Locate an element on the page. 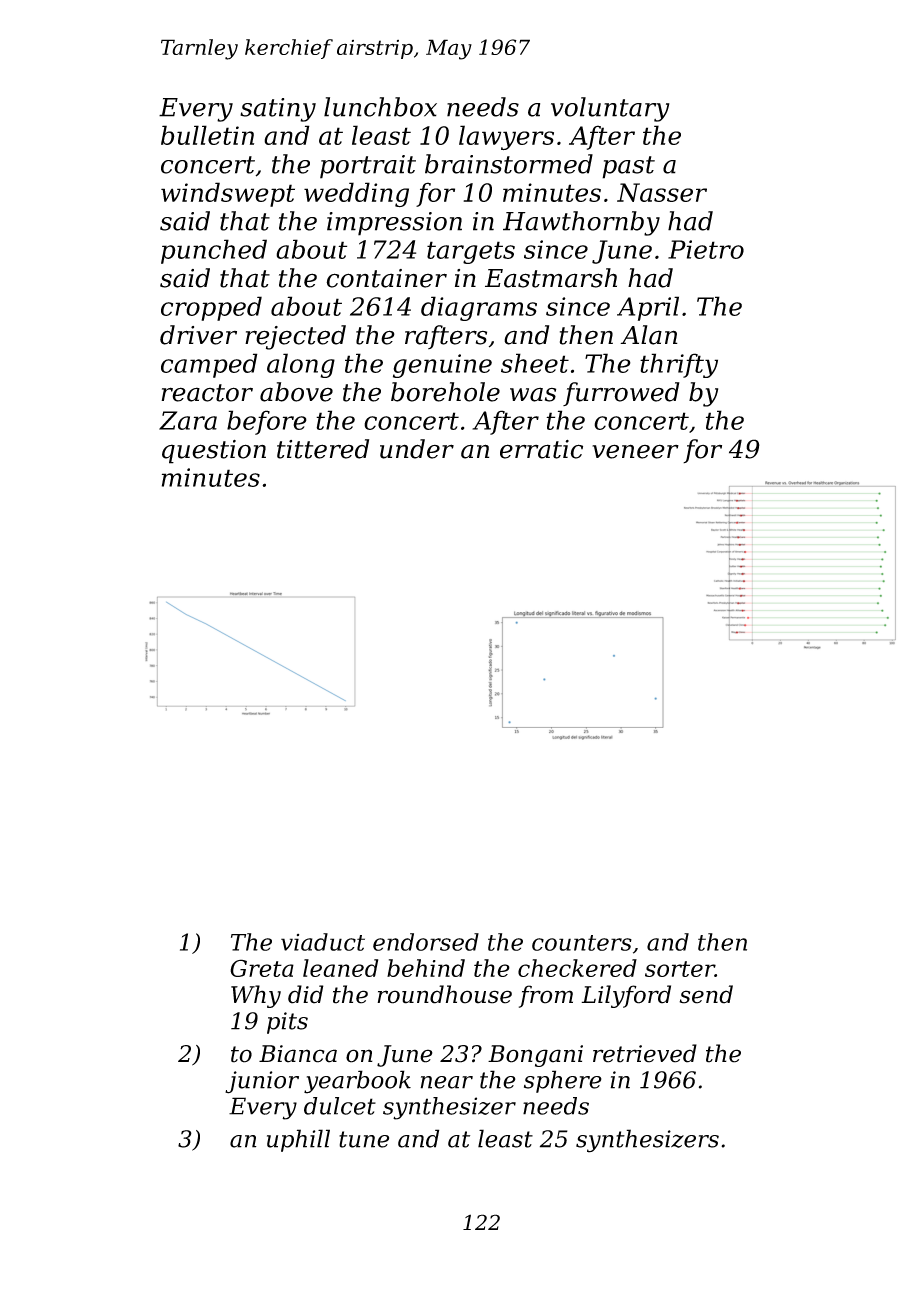 This image has width=924, height=1311. portrait is located at coordinates (368, 167).
